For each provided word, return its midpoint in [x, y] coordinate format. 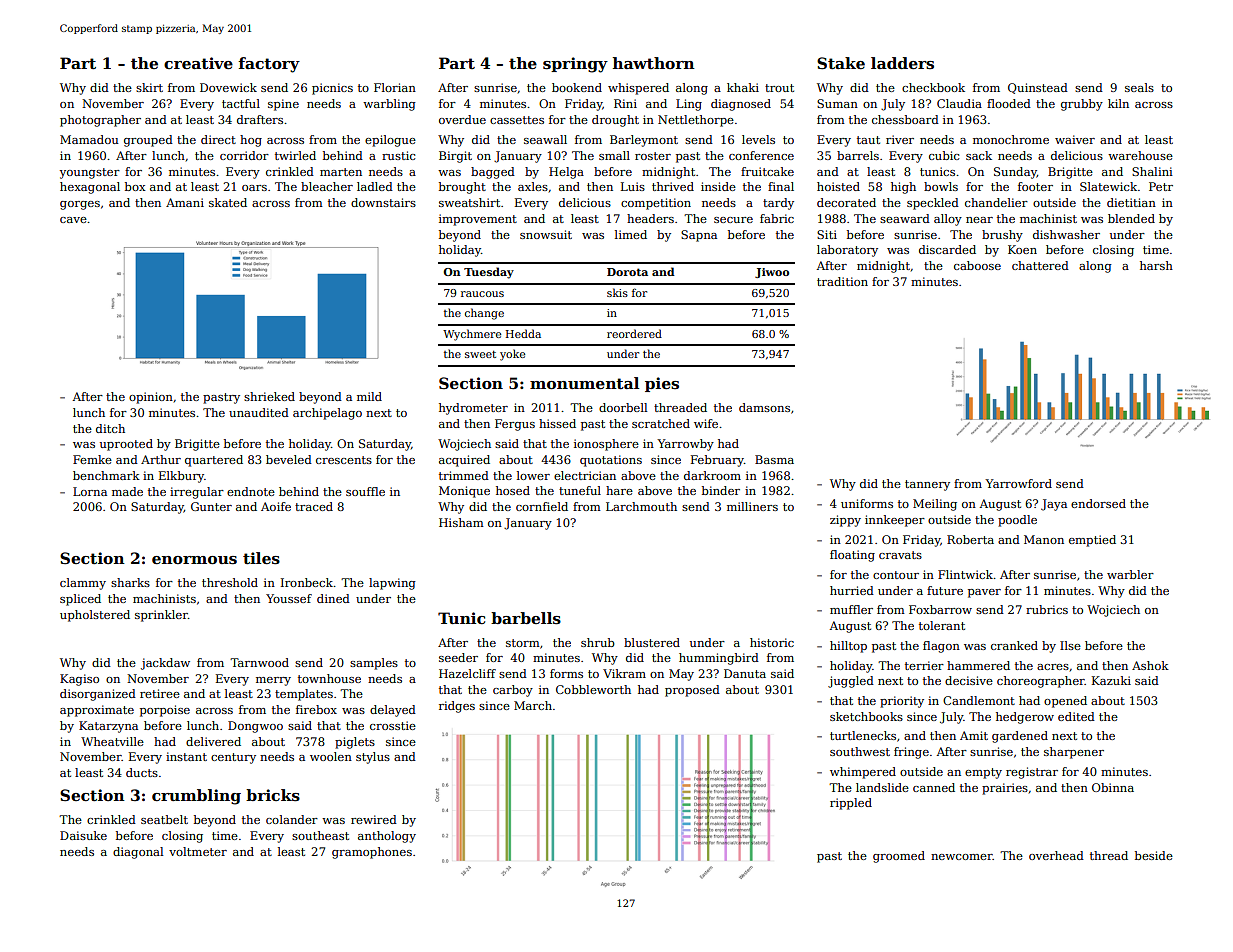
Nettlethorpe [696, 121]
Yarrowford [1018, 483]
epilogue [390, 141]
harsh [1156, 265]
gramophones [372, 853]
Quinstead [1038, 88]
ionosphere [606, 445]
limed [631, 234]
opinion [151, 398]
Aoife [276, 506]
